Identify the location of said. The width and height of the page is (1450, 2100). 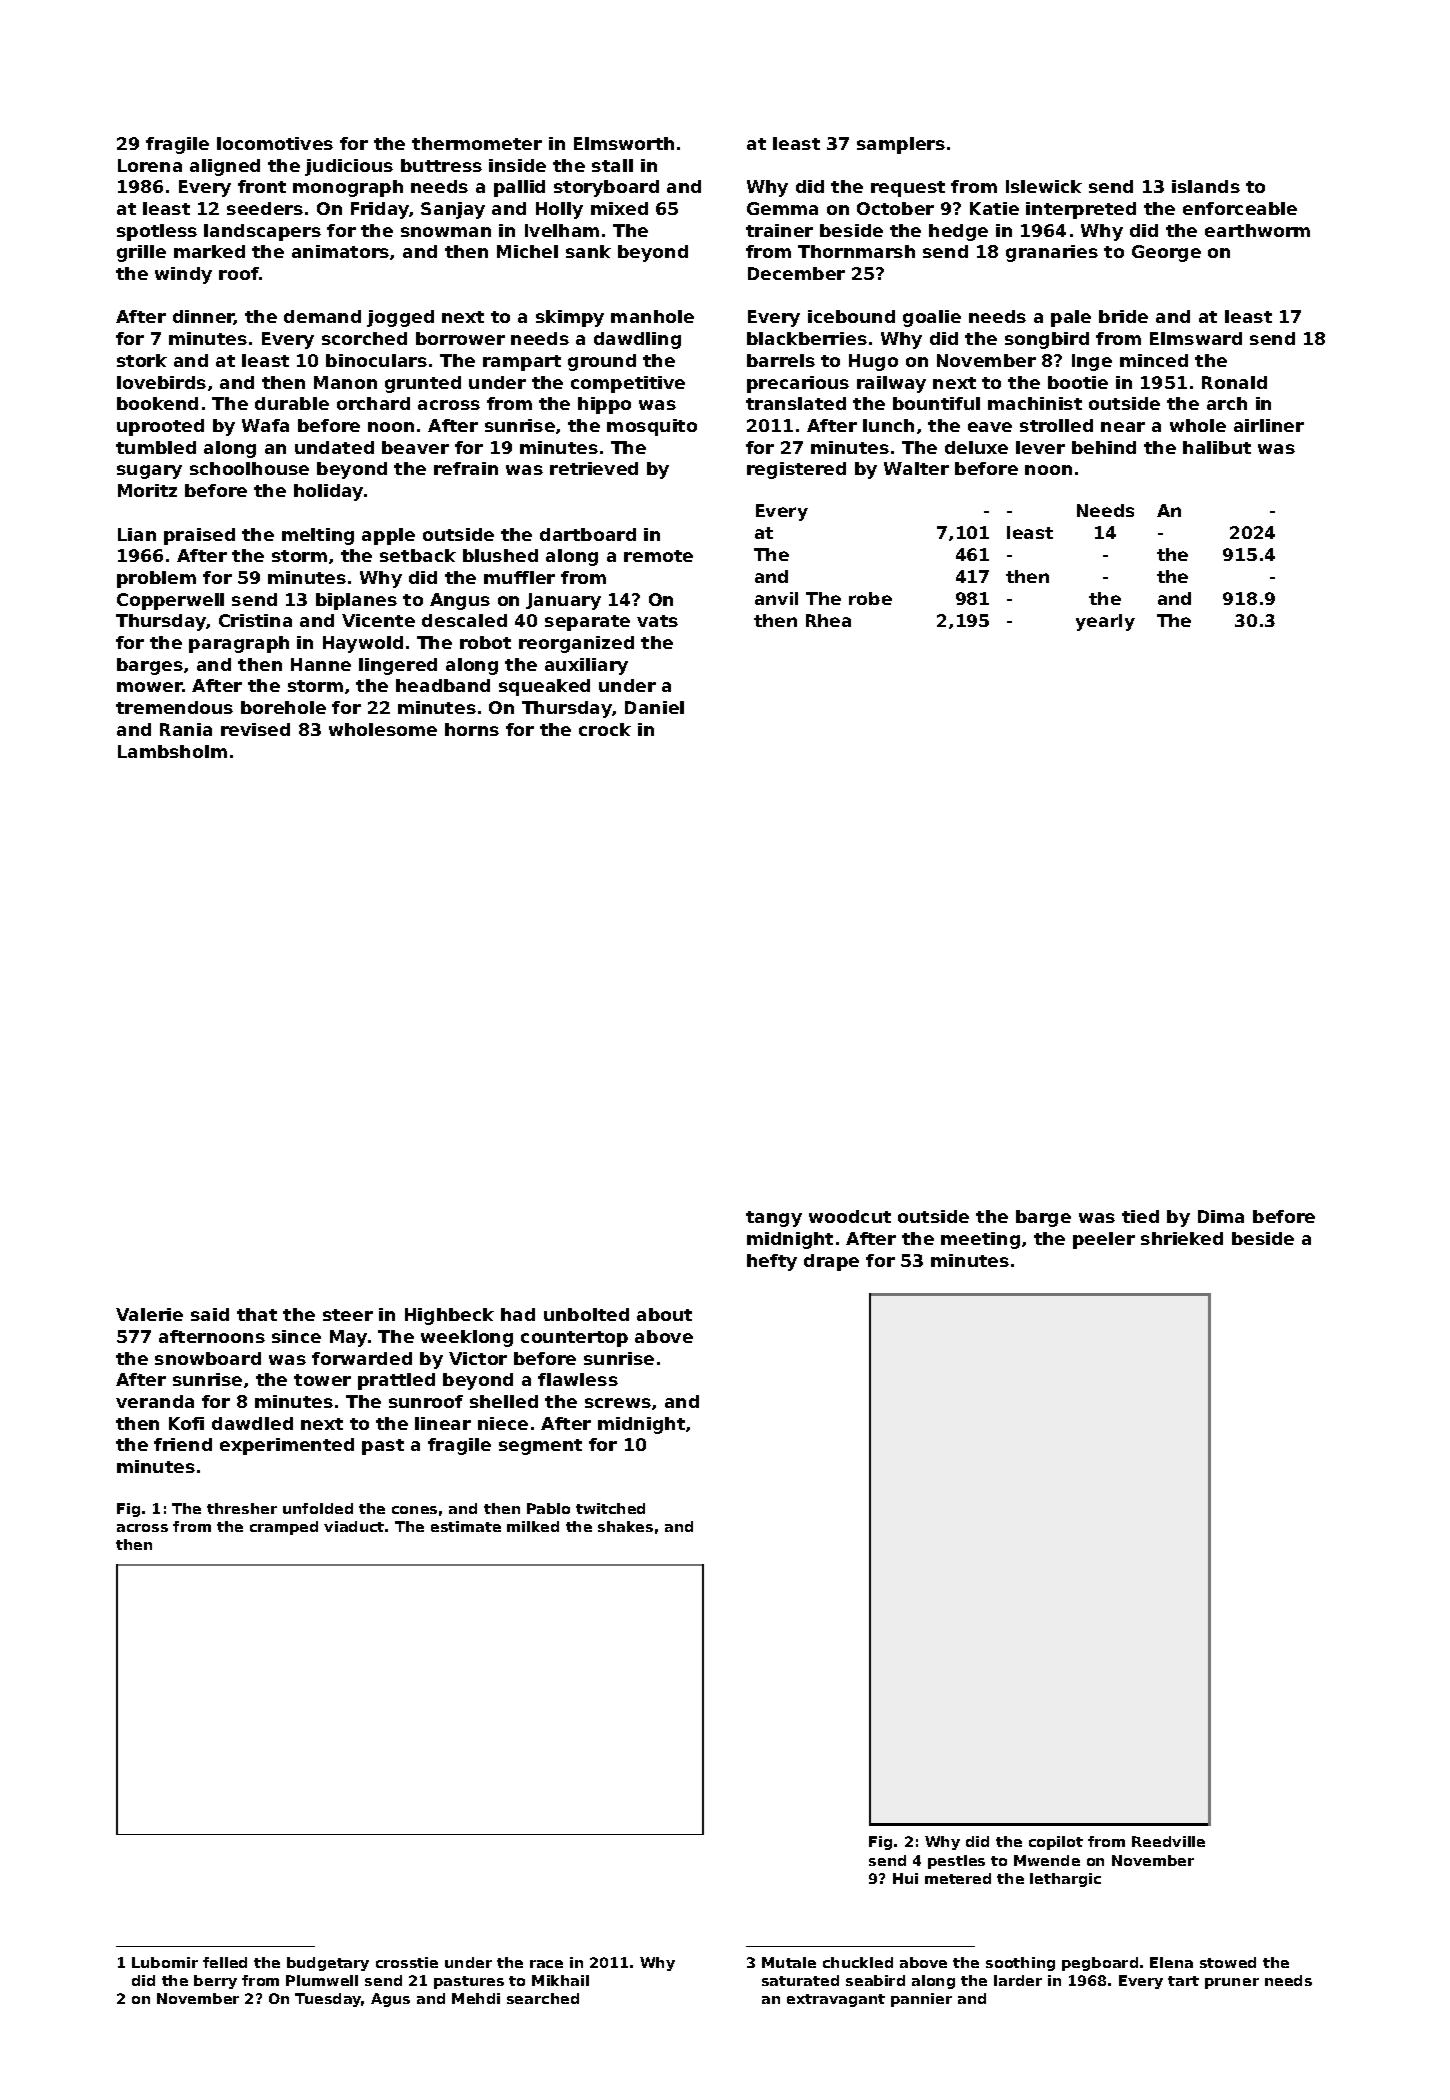
(210, 1314).
